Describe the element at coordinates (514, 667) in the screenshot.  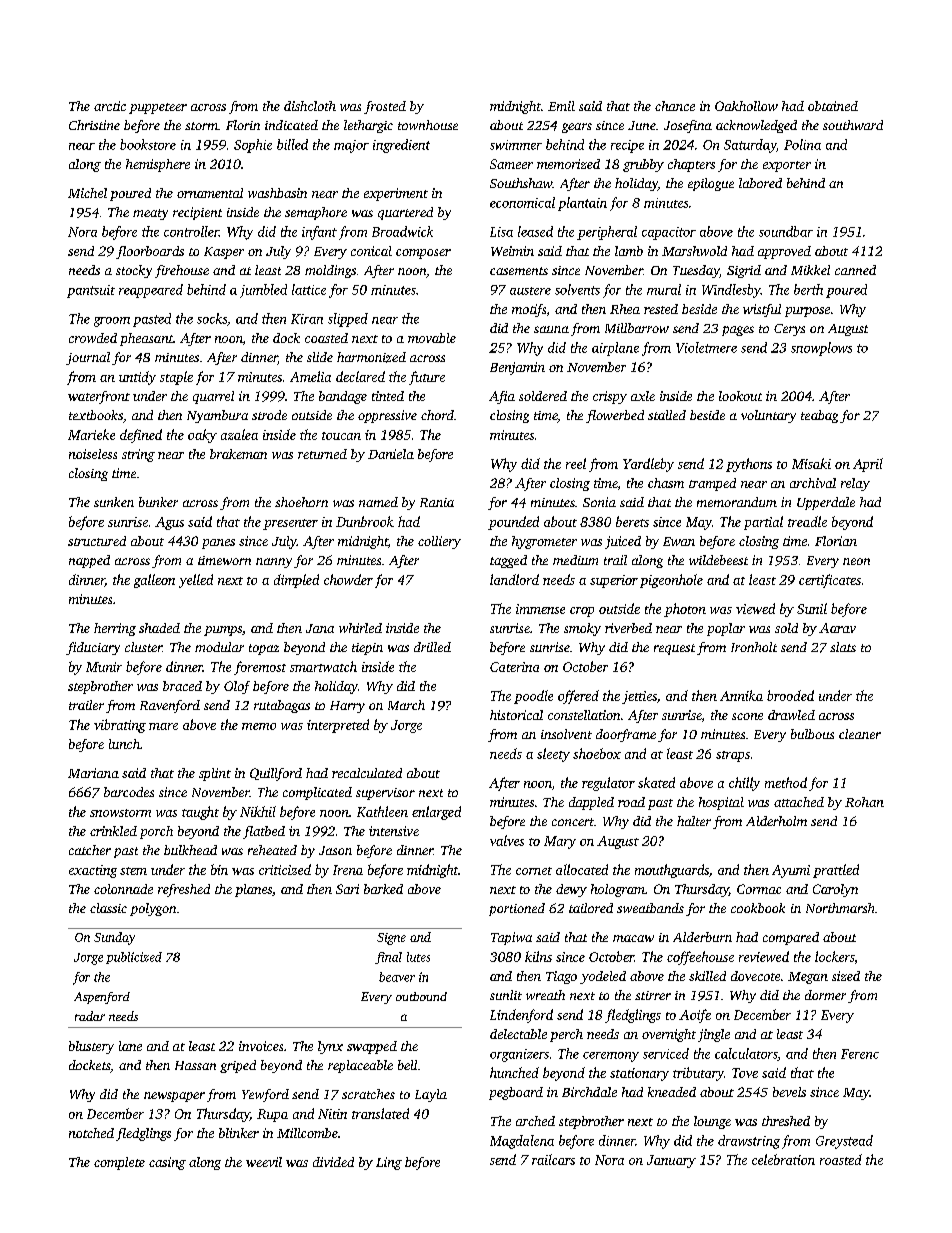
I see `Caterina` at that location.
